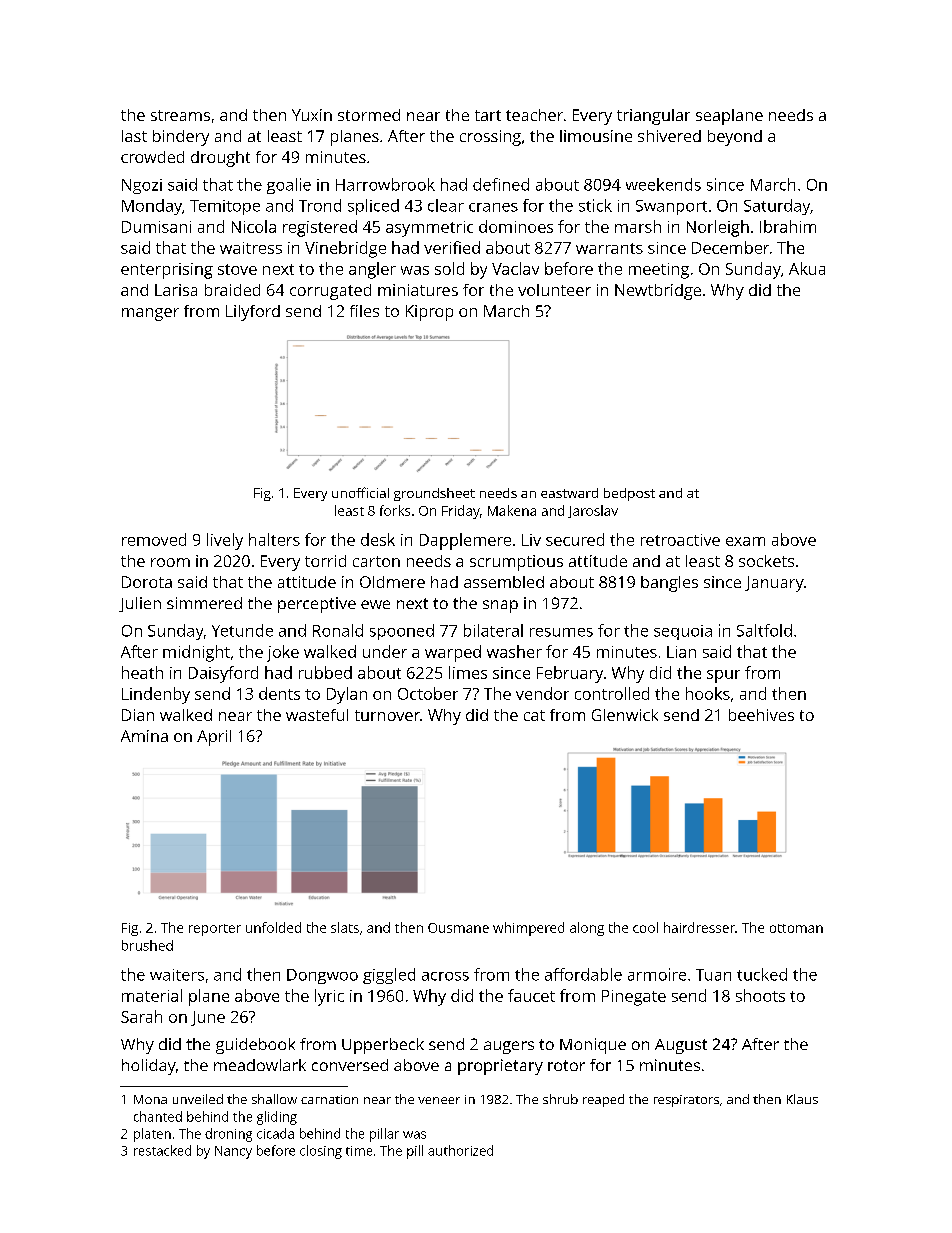 The width and height of the screenshot is (952, 1233). Describe the element at coordinates (509, 1047) in the screenshot. I see `augers` at that location.
